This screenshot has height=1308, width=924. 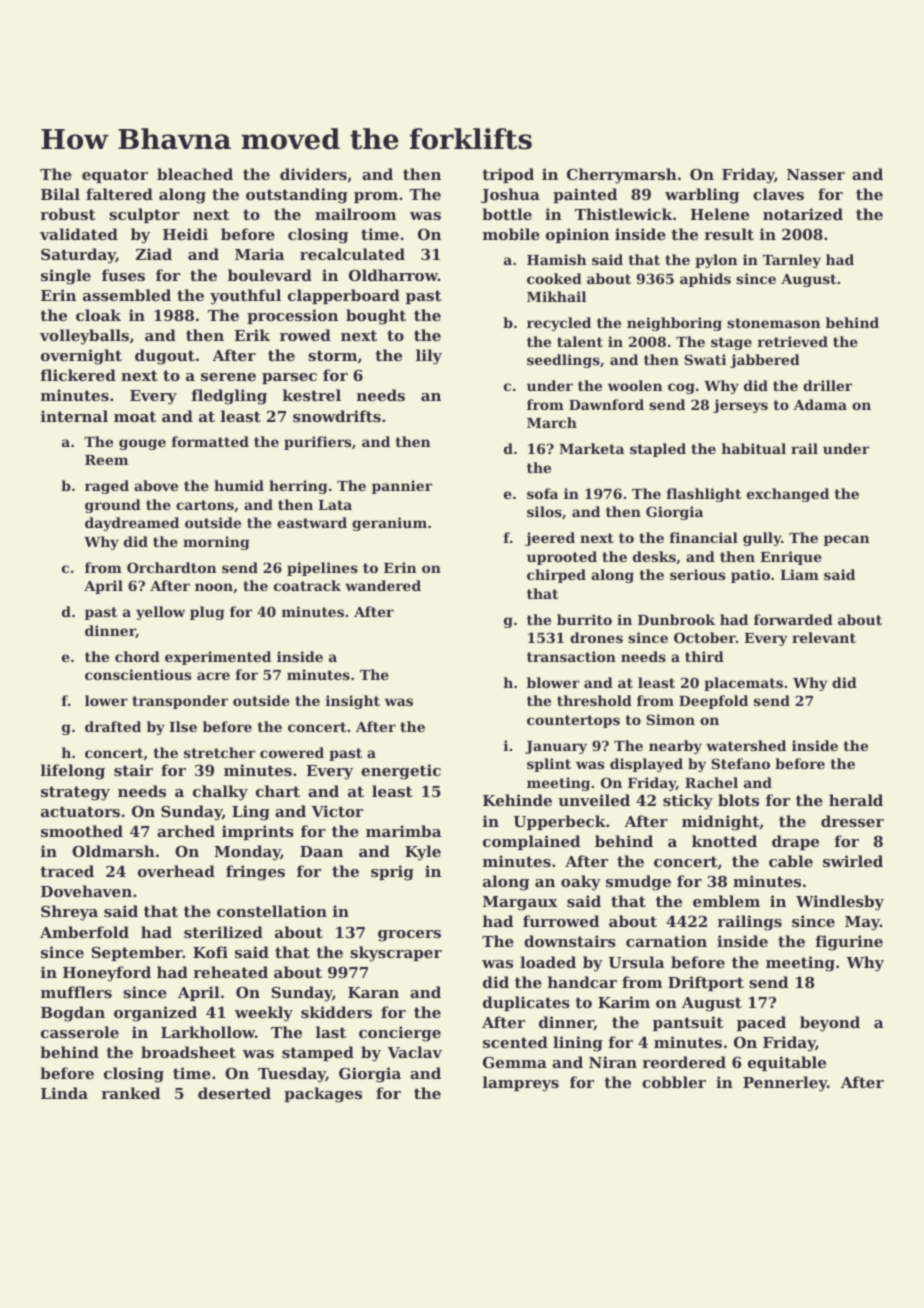 What do you see at coordinates (115, 176) in the screenshot?
I see `equator` at bounding box center [115, 176].
